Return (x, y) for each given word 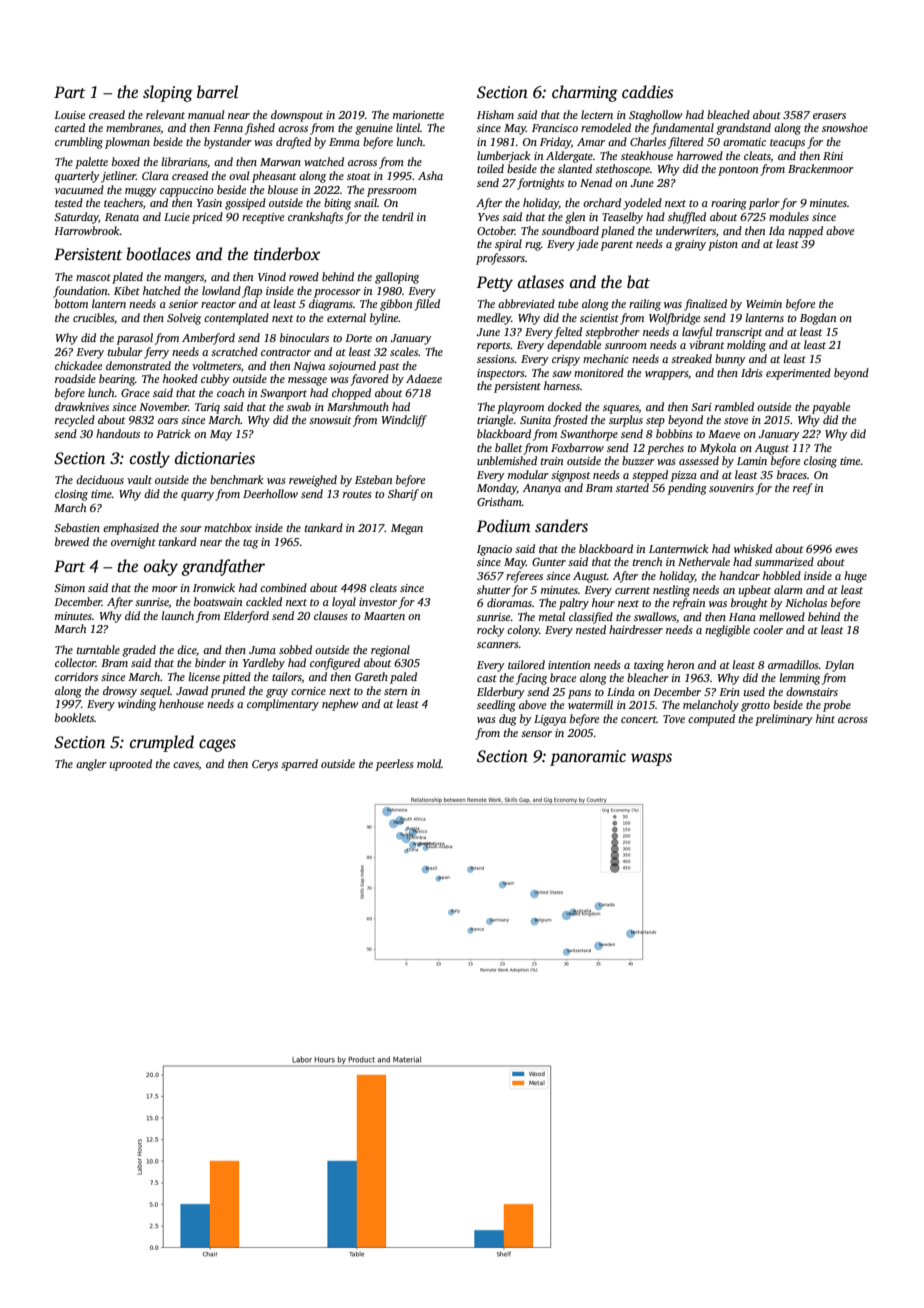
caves (186, 766)
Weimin (764, 304)
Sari (701, 407)
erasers (829, 116)
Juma (262, 650)
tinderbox (287, 254)
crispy (566, 360)
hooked (180, 378)
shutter (494, 589)
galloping (397, 278)
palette (91, 163)
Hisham (495, 114)
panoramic (588, 758)
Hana (742, 617)
